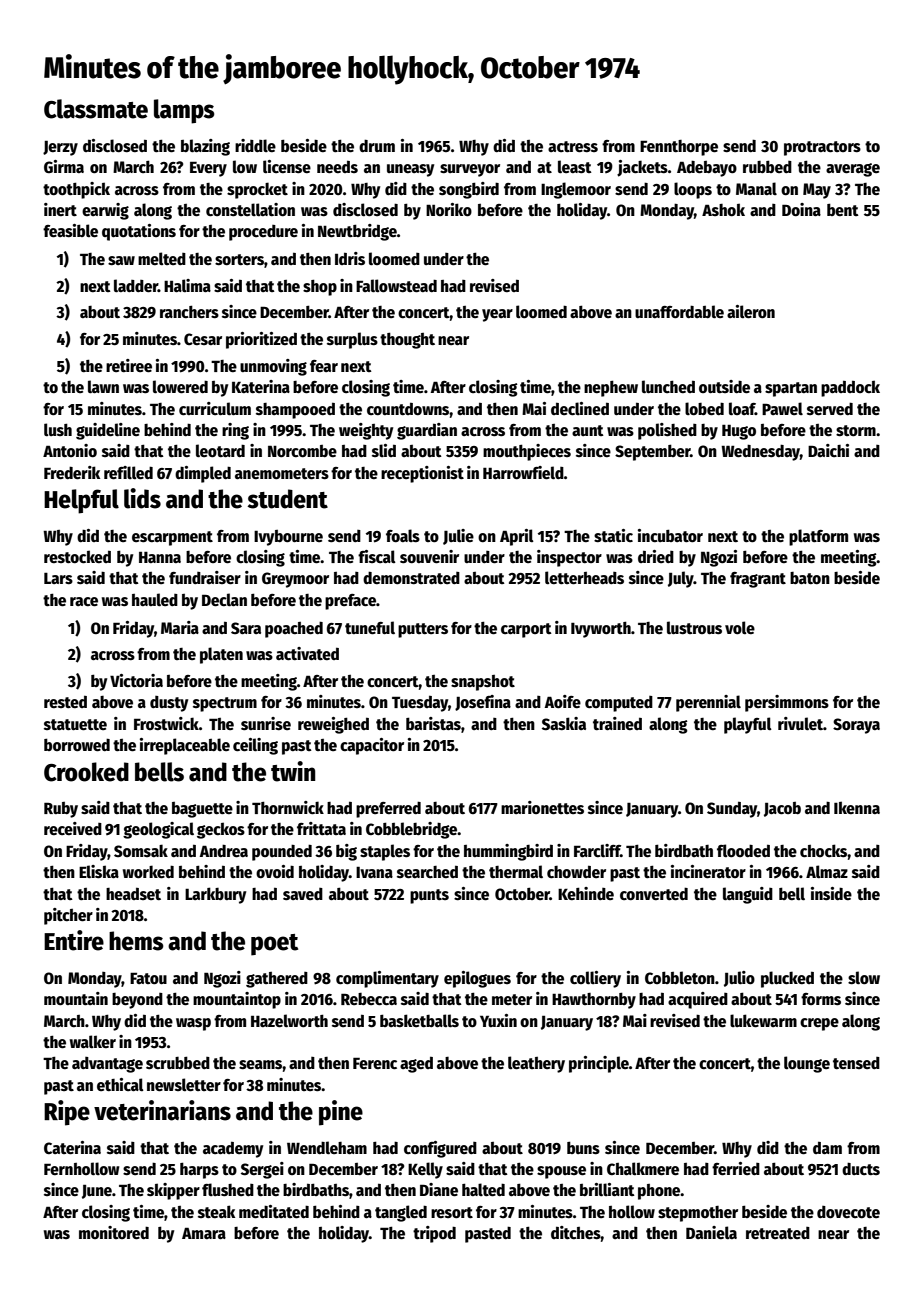 The width and height of the page is (924, 1308). I want to click on dovecote, so click(848, 1212).
